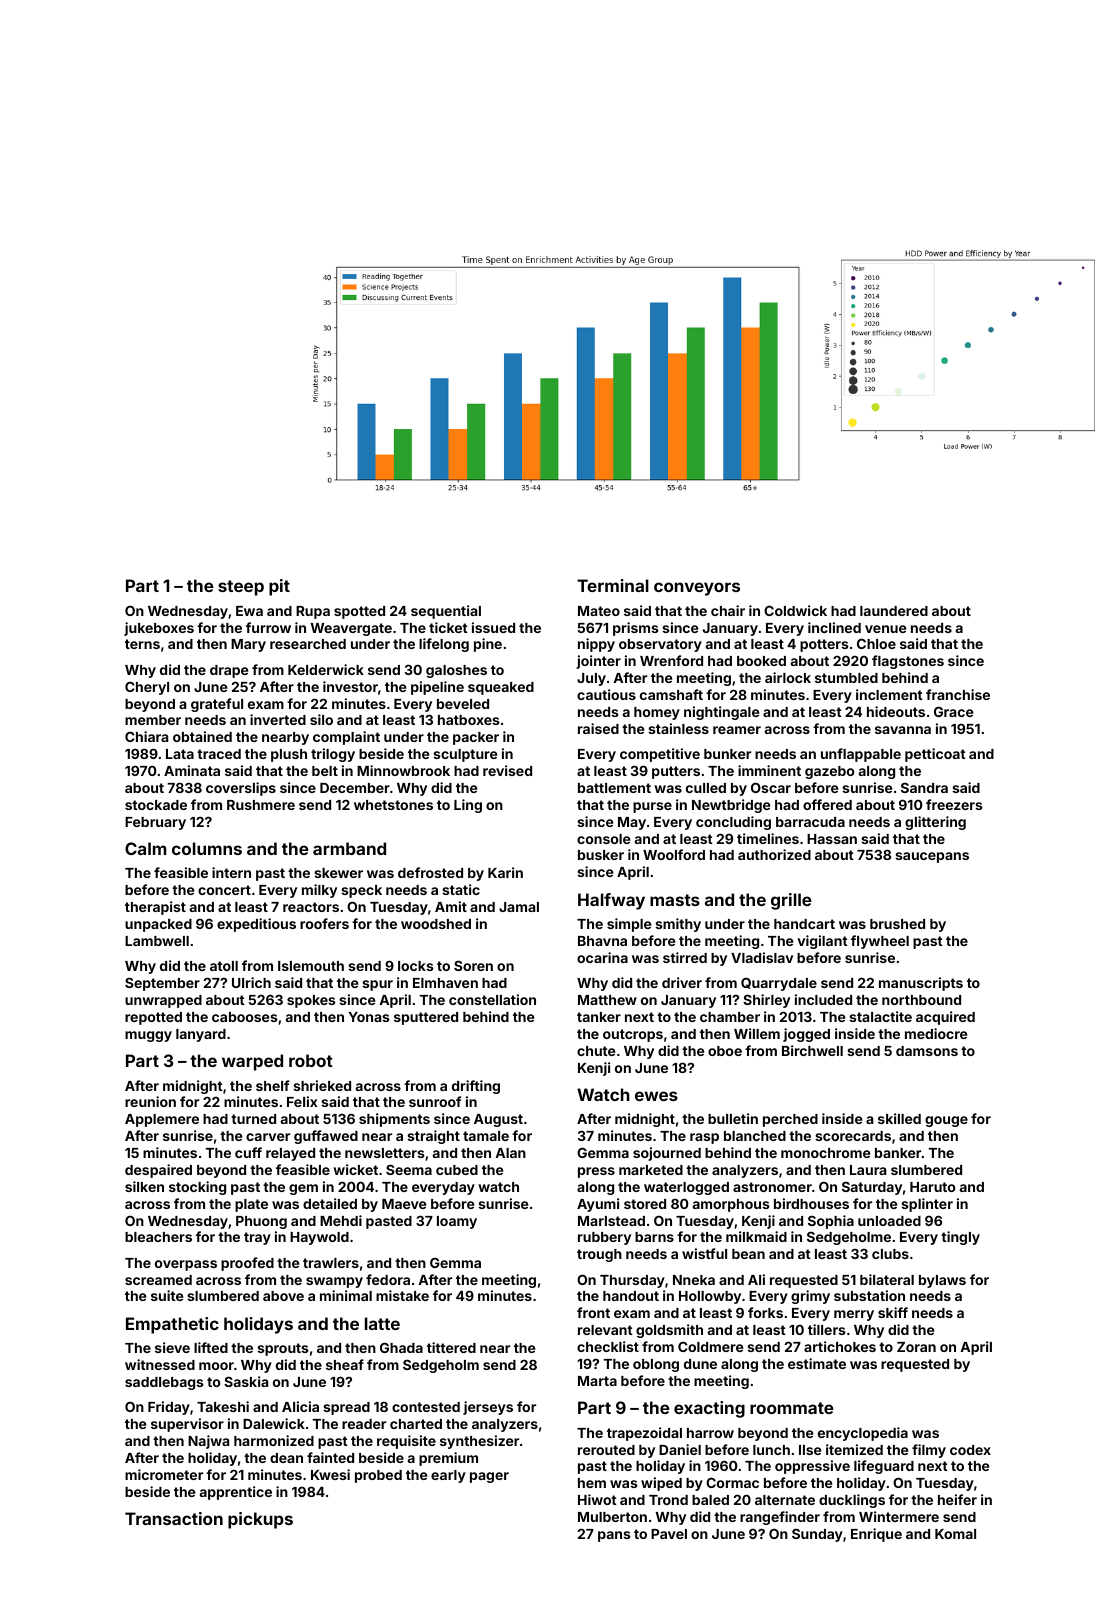 This screenshot has width=1120, height=1622. Describe the element at coordinates (446, 612) in the screenshot. I see `sequential` at that location.
